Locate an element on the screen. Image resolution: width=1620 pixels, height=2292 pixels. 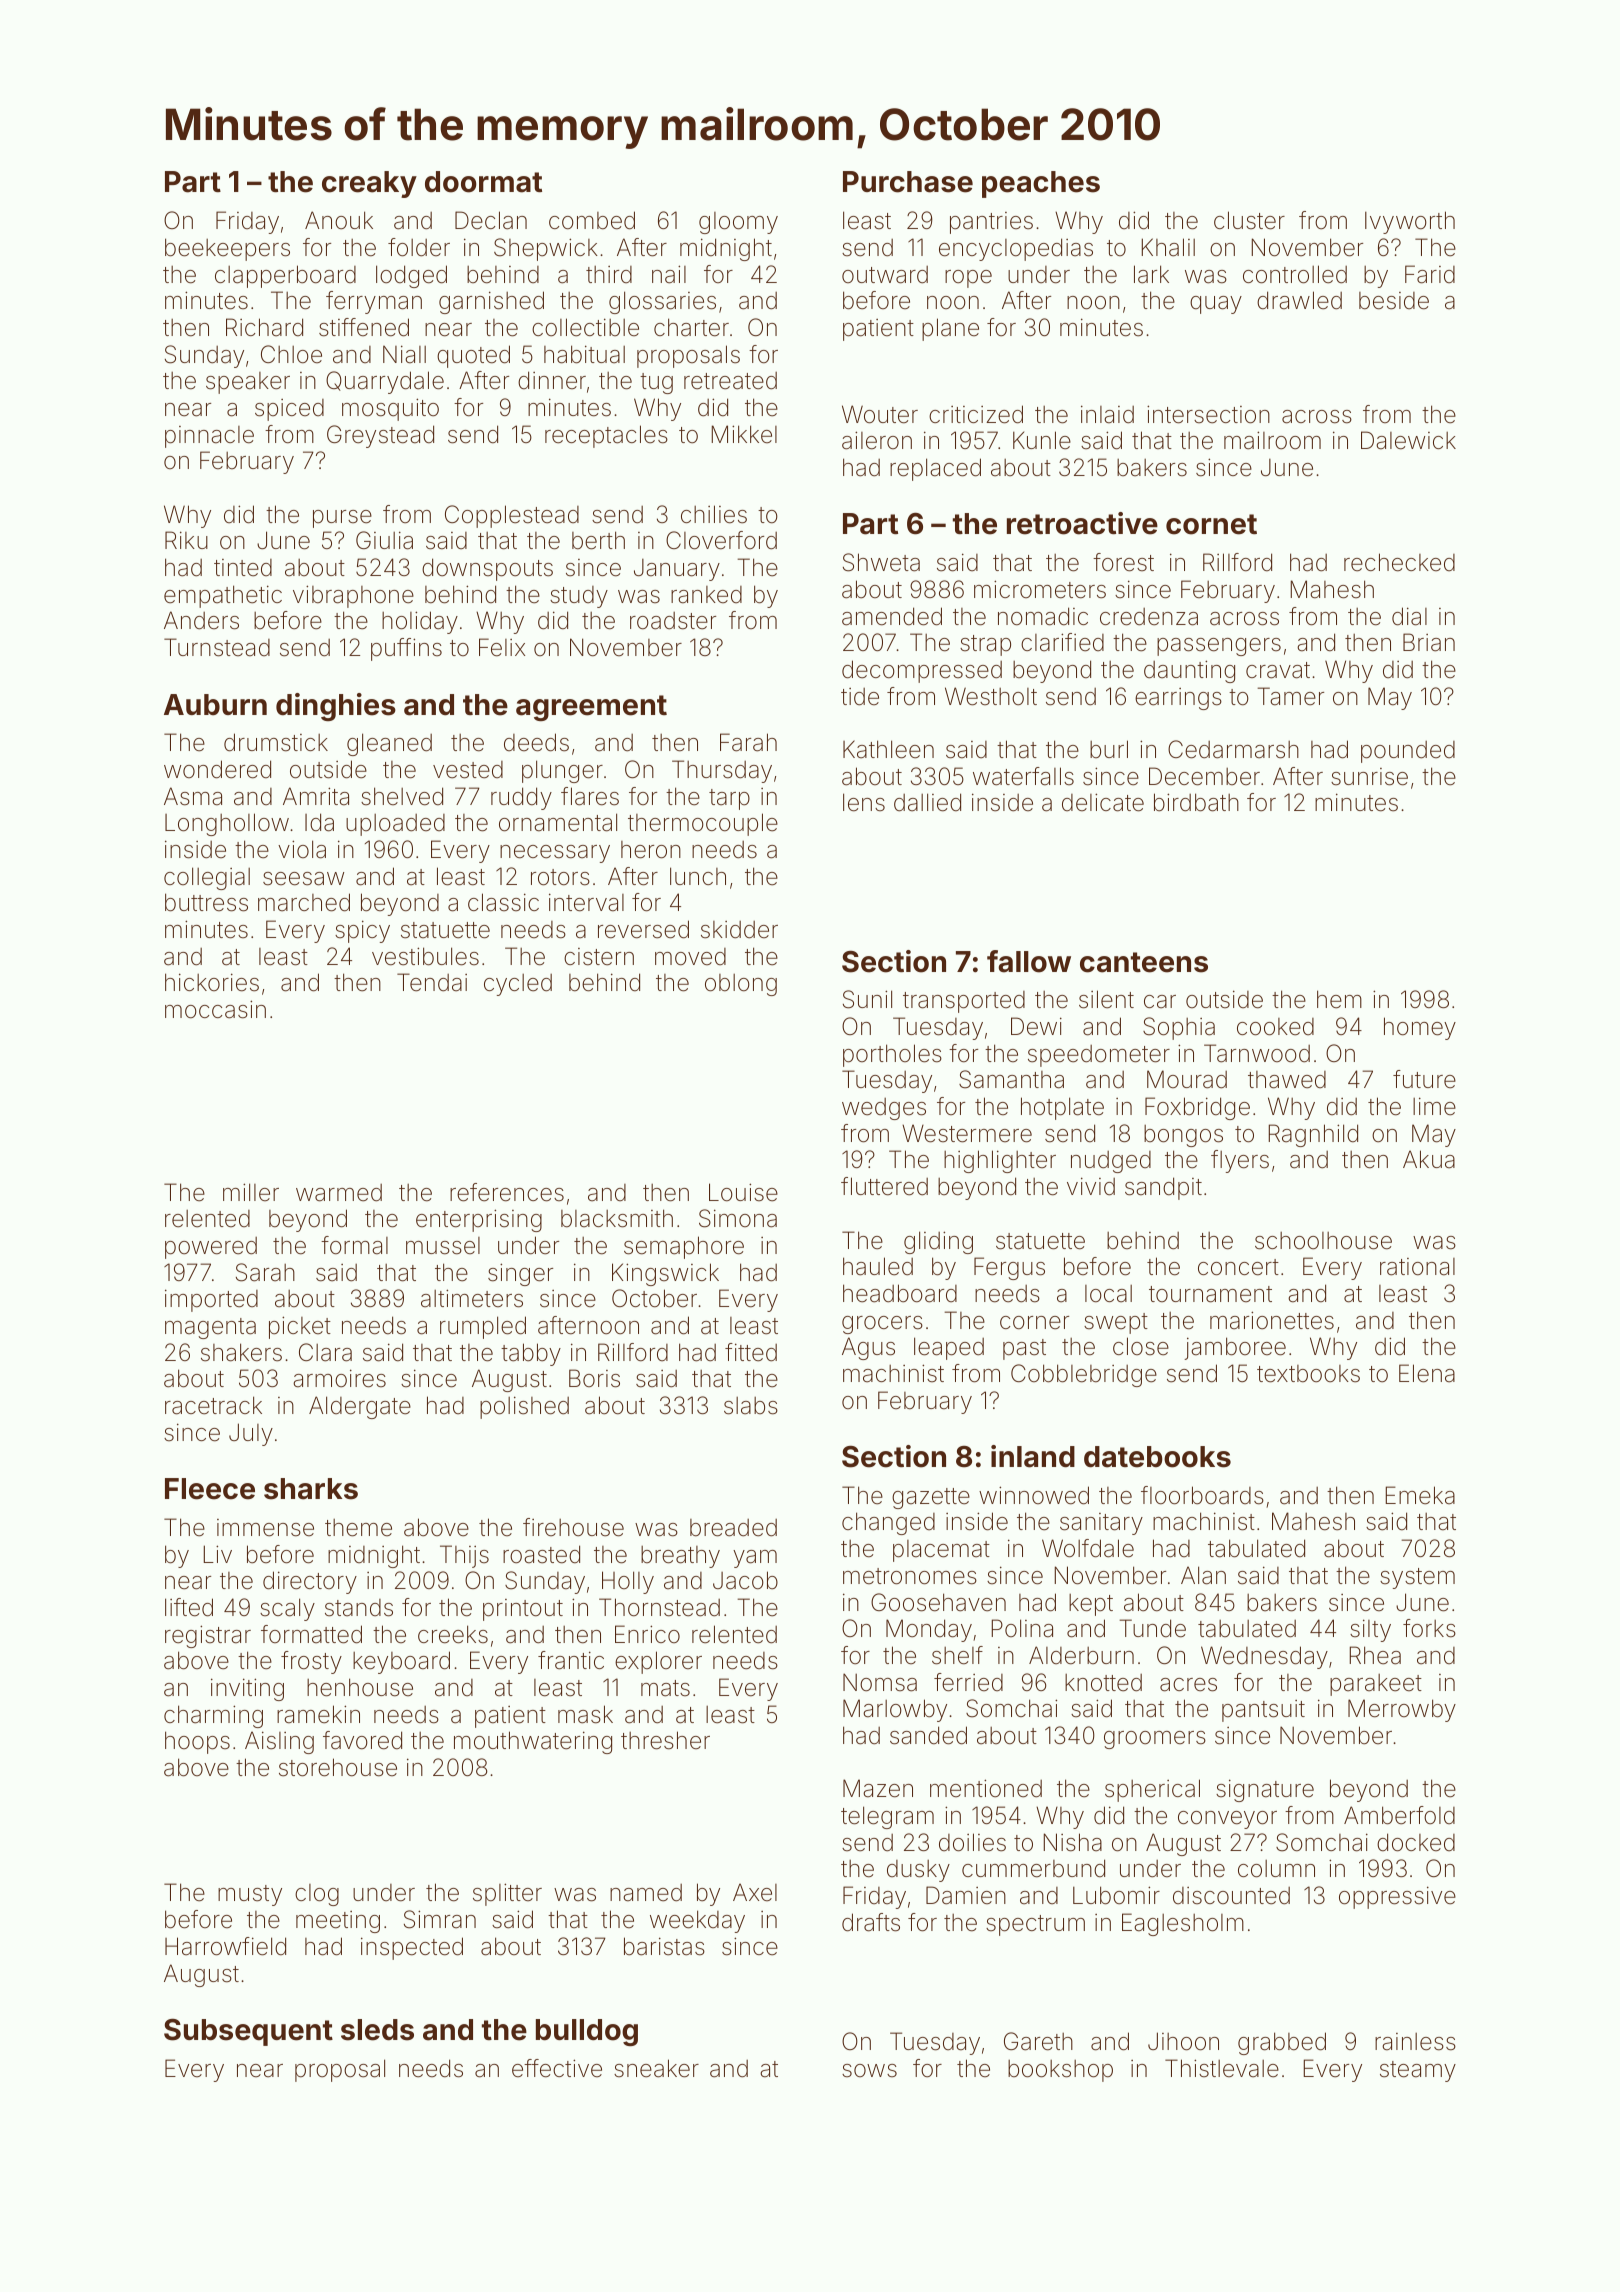
Dalewick is located at coordinates (1408, 440).
